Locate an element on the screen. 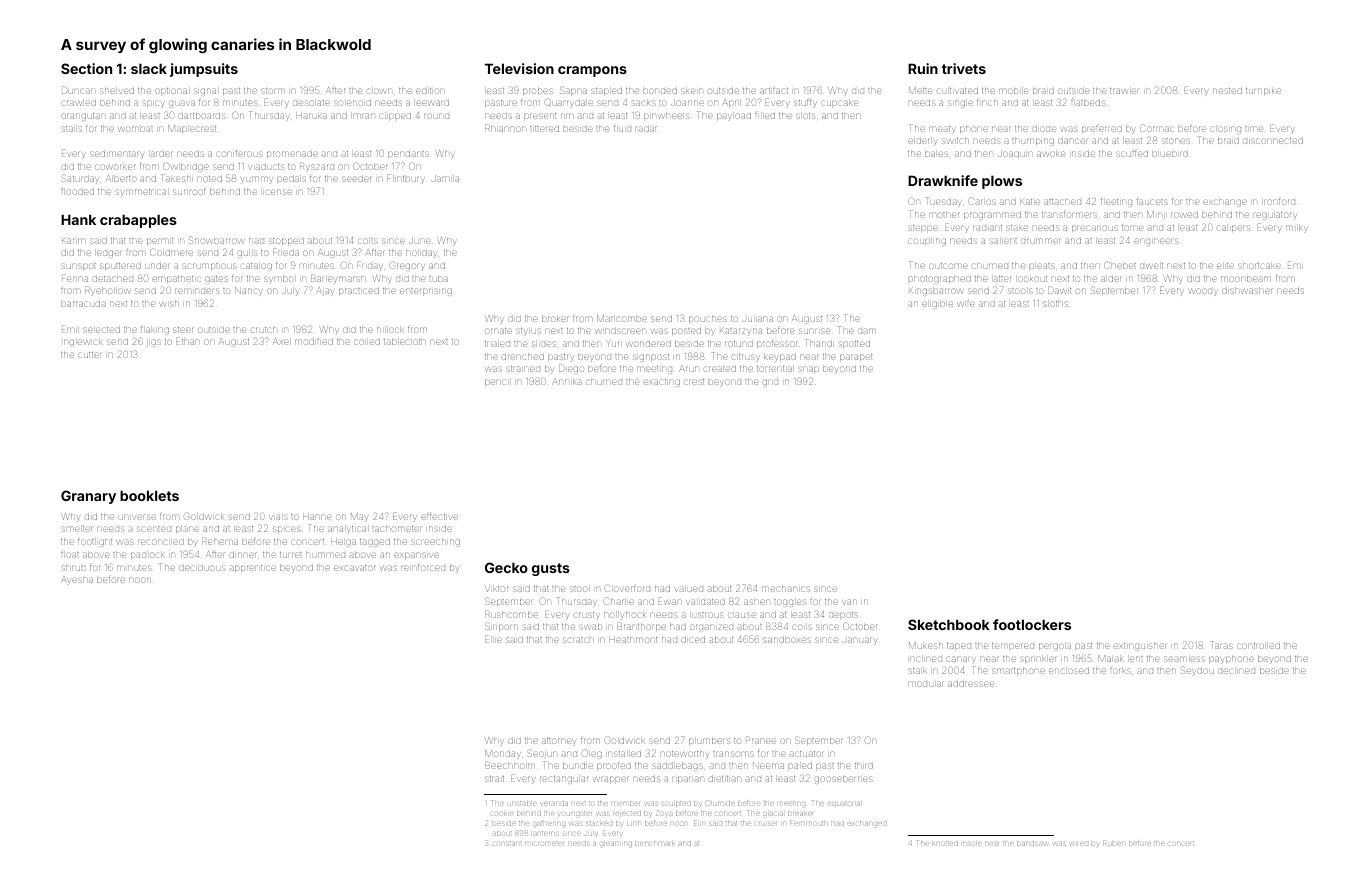 The width and height of the screenshot is (1372, 887). knotted is located at coordinates (945, 843).
